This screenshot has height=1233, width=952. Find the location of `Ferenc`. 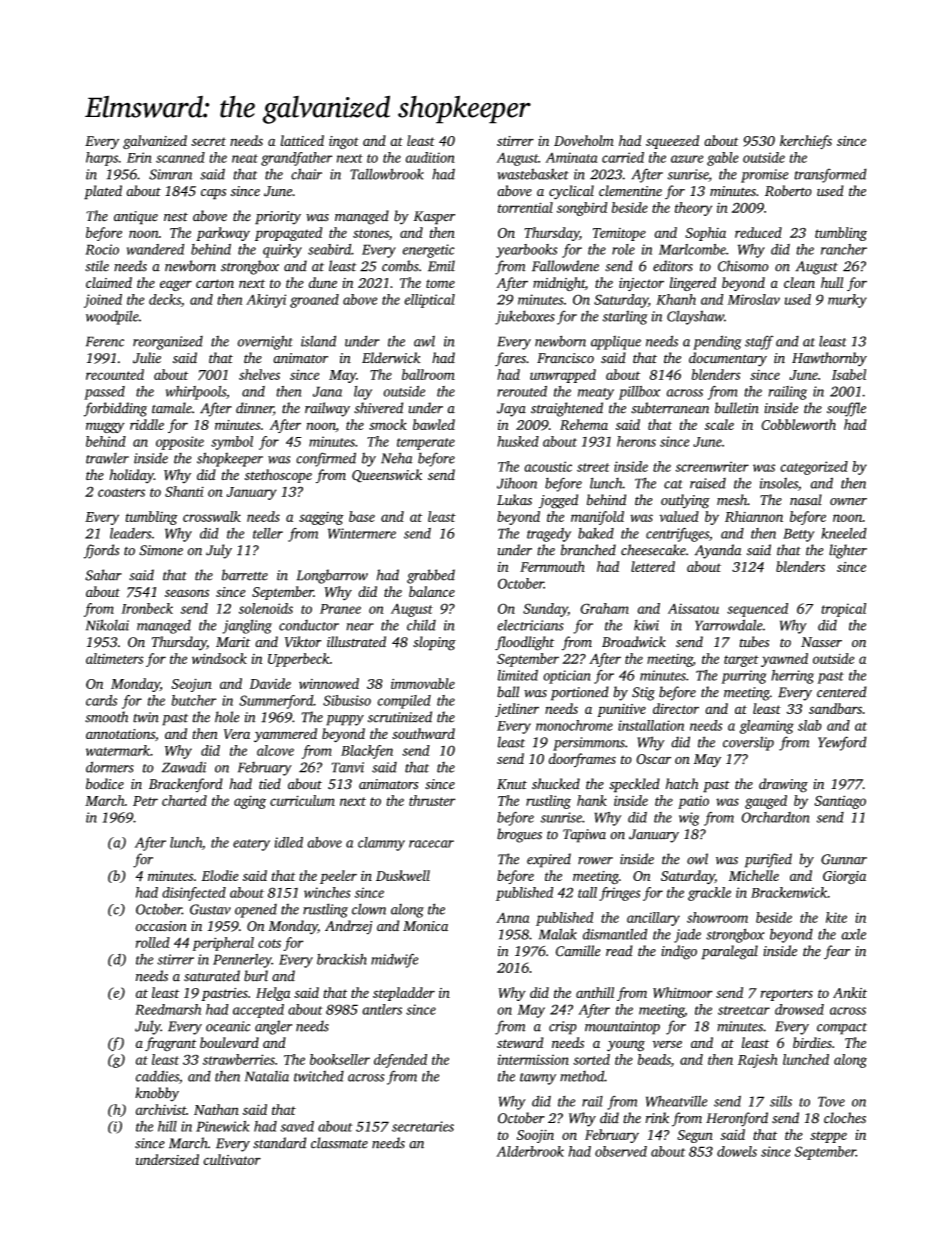

Ferenc is located at coordinates (105, 341).
